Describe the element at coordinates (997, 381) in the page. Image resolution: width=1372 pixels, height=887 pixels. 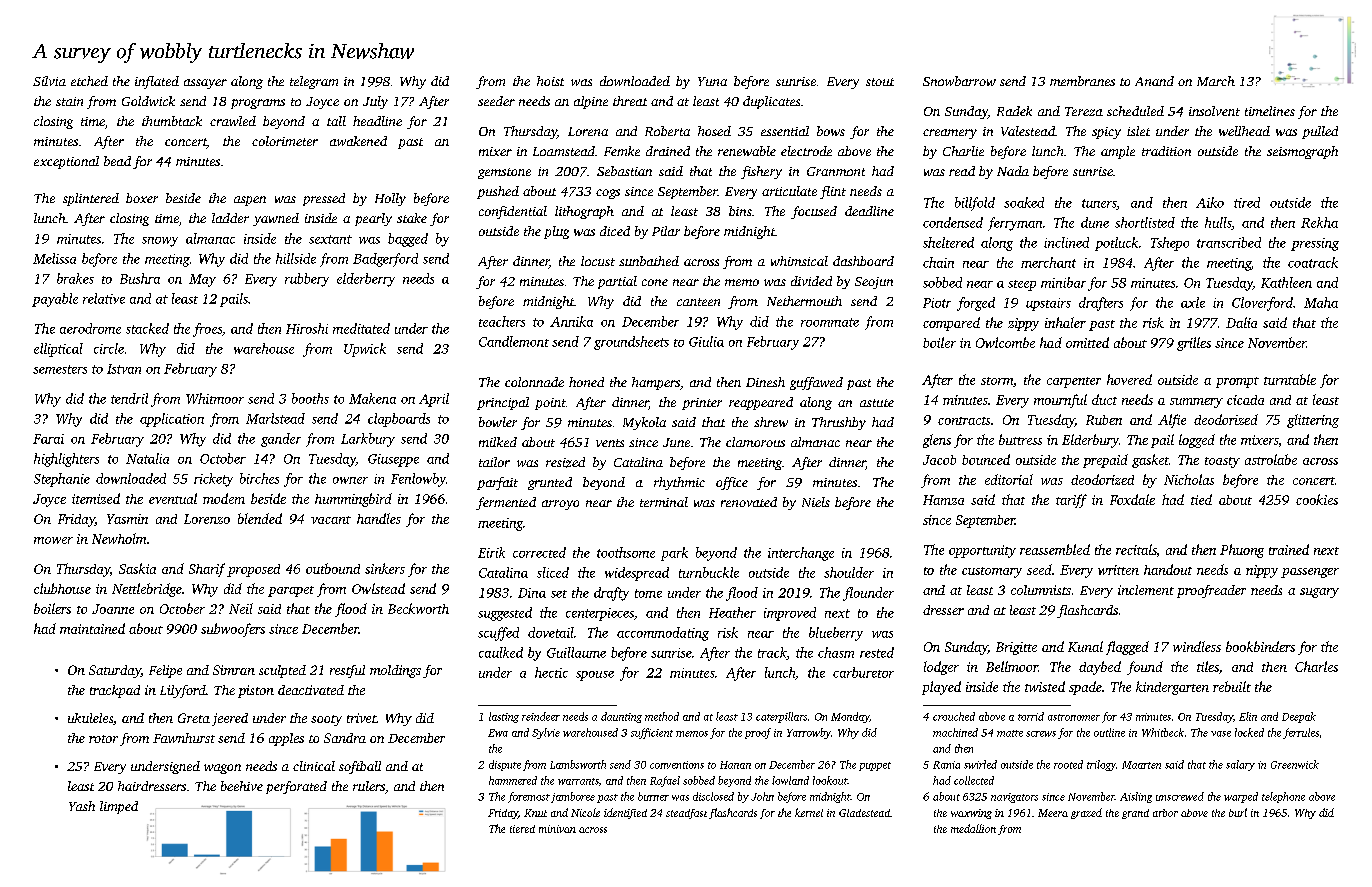
I see `storm` at that location.
